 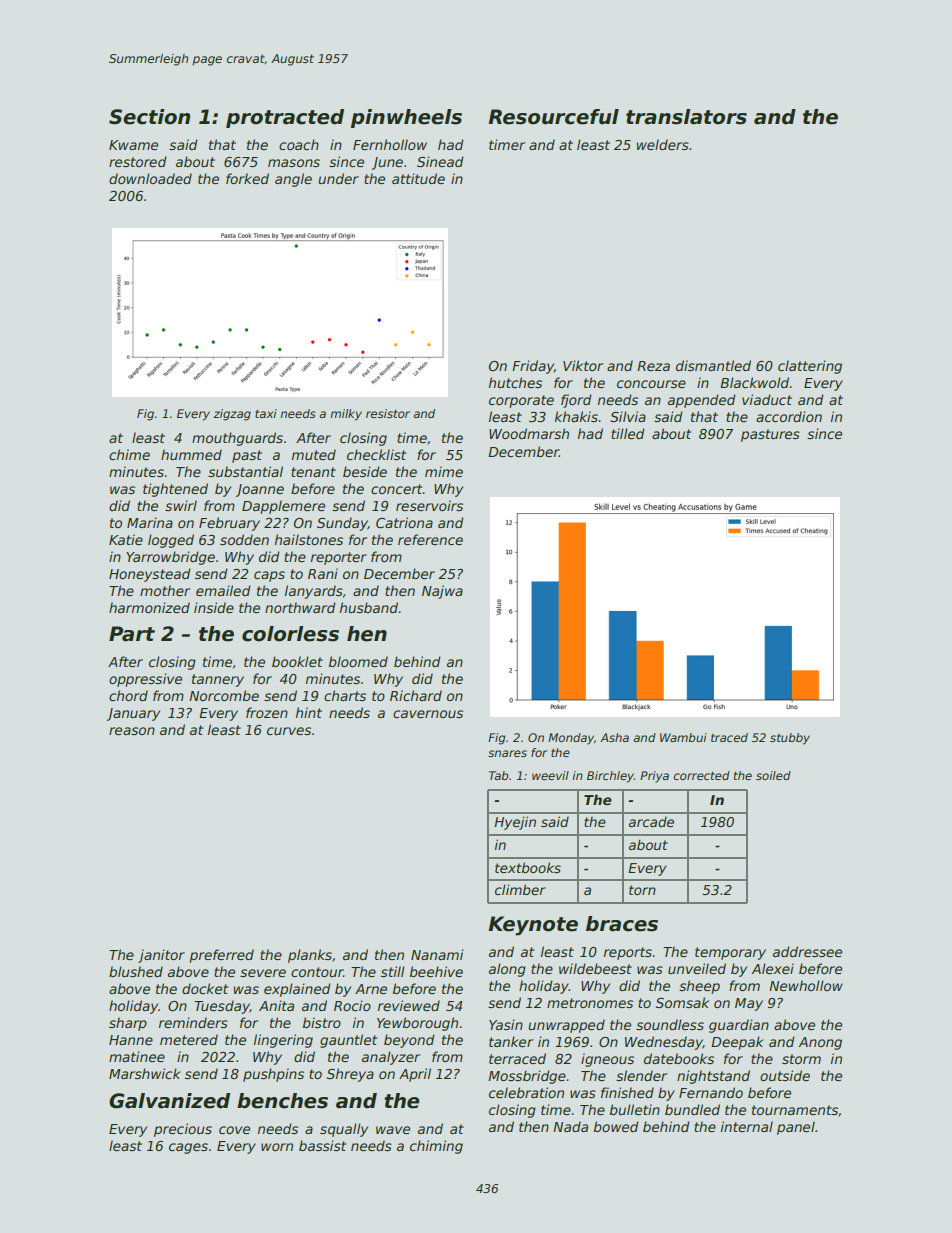 I want to click on pinwheels, so click(x=406, y=118).
